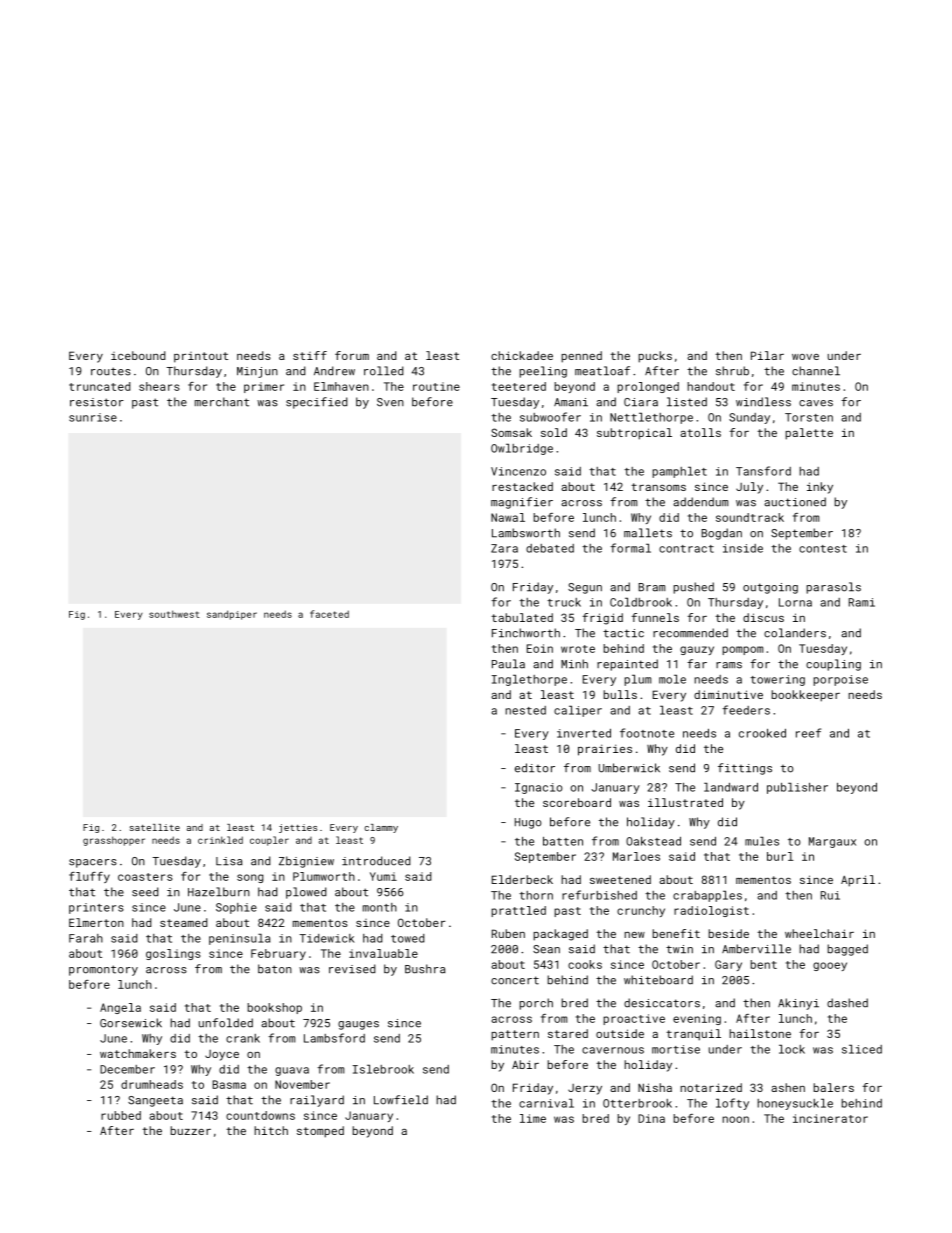 The height and width of the screenshot is (1233, 952). Describe the element at coordinates (697, 650) in the screenshot. I see `gauzy` at that location.
